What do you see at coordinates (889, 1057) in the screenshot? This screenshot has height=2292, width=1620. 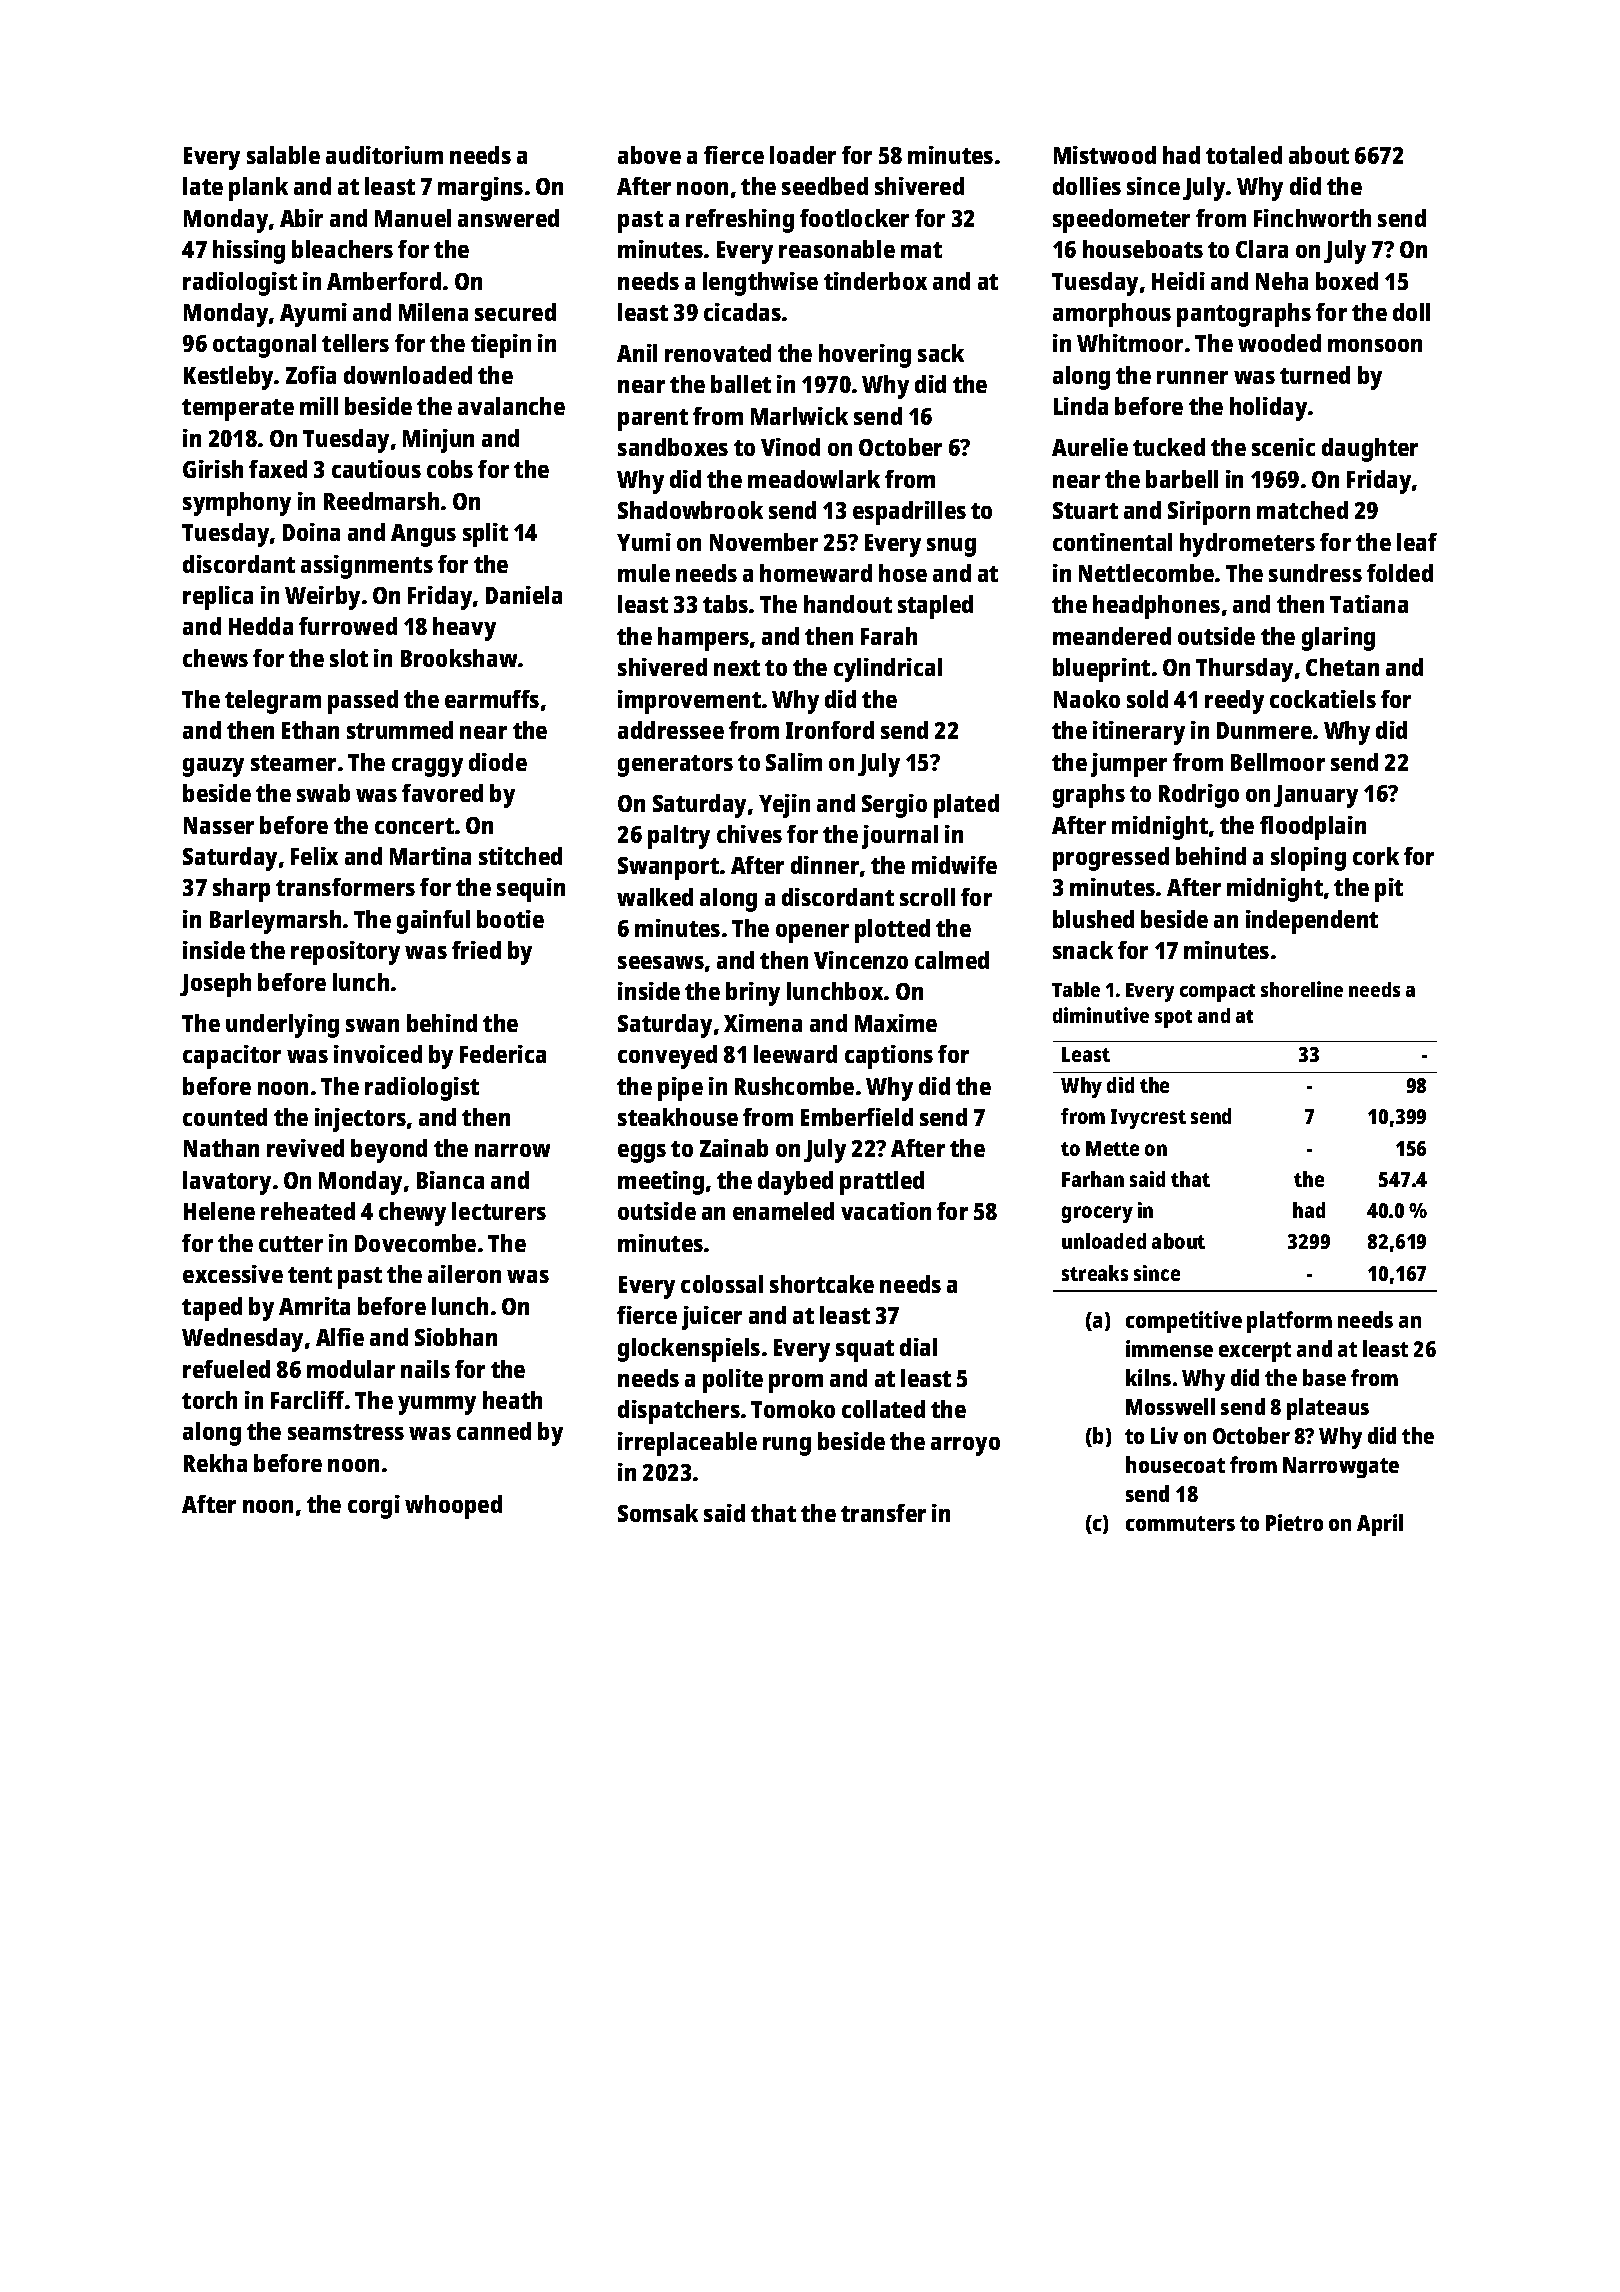 I see `captions` at bounding box center [889, 1057].
